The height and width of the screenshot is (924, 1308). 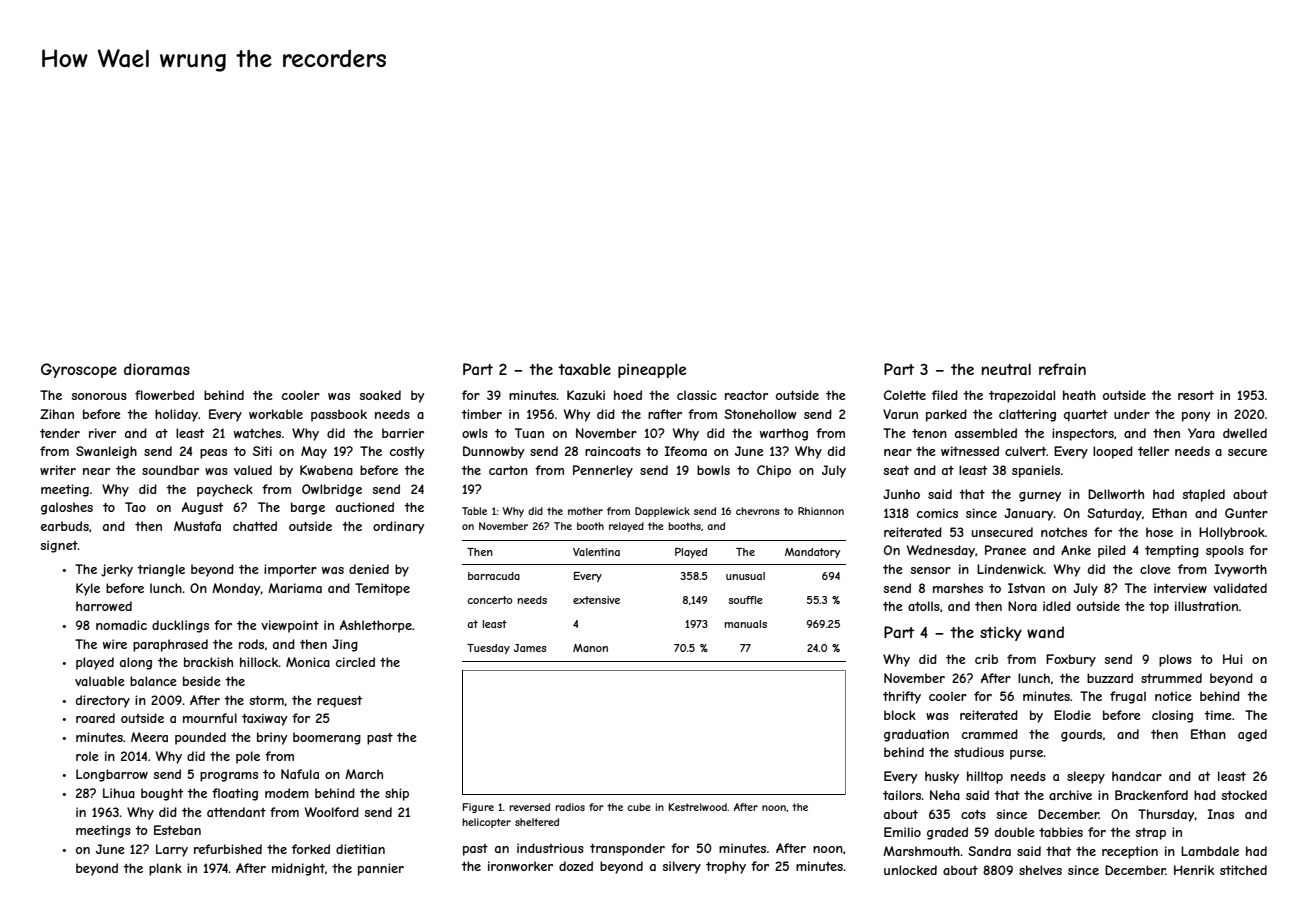 What do you see at coordinates (1062, 369) in the screenshot?
I see `refrain` at bounding box center [1062, 369].
